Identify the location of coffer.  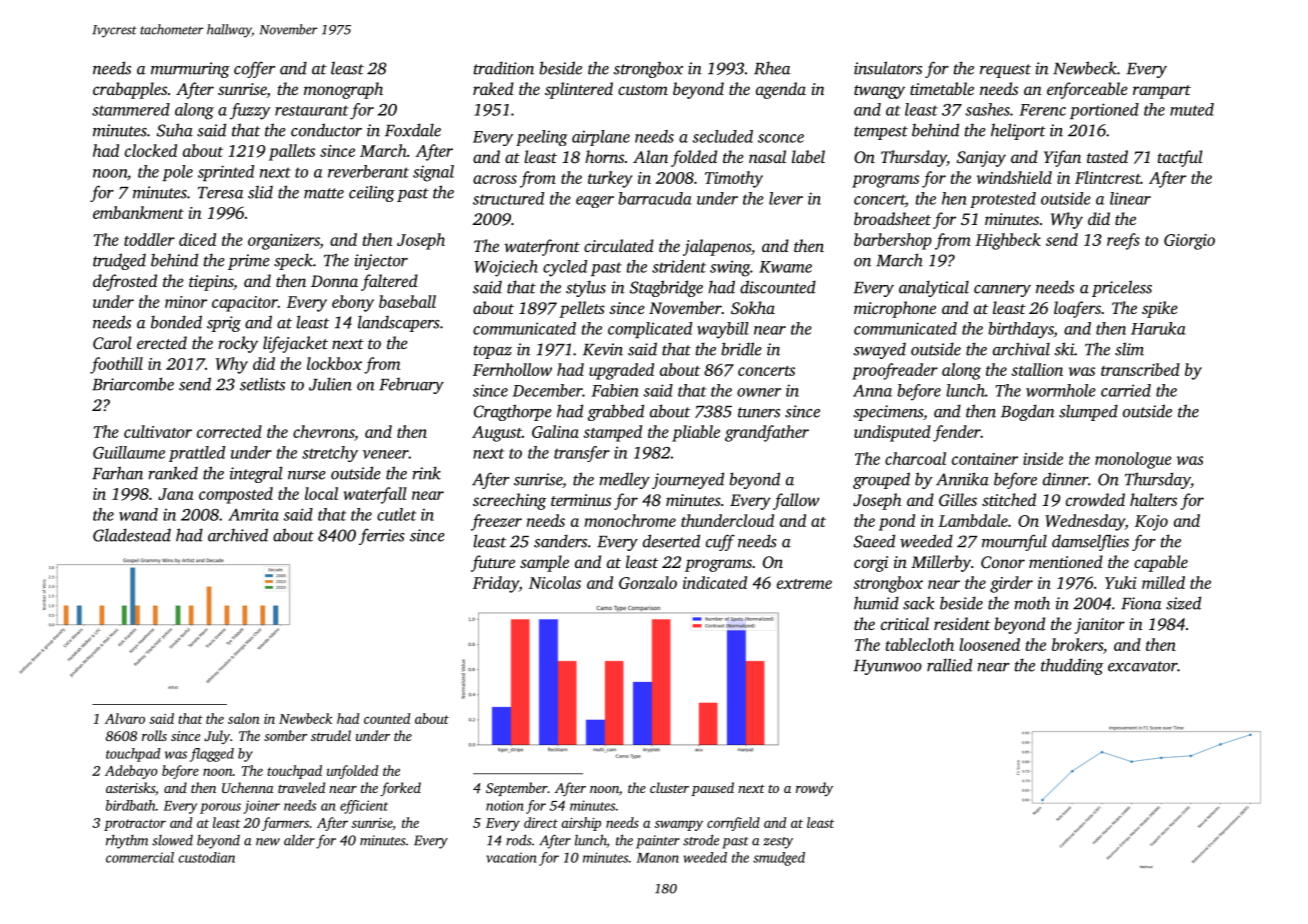
(254, 69).
